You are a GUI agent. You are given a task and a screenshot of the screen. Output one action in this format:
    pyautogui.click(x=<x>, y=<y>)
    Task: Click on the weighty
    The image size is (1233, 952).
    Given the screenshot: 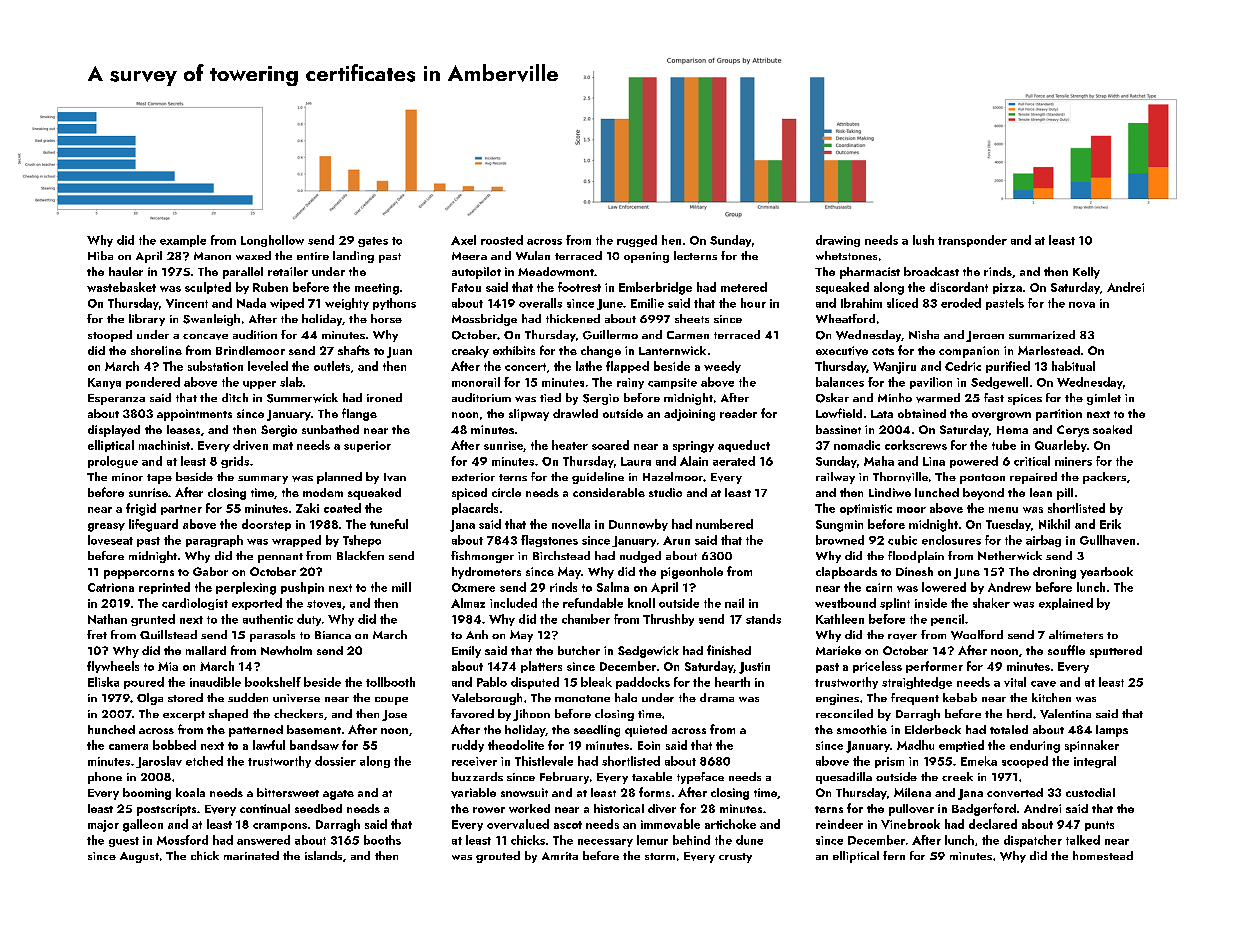 What is the action you would take?
    pyautogui.click(x=347, y=304)
